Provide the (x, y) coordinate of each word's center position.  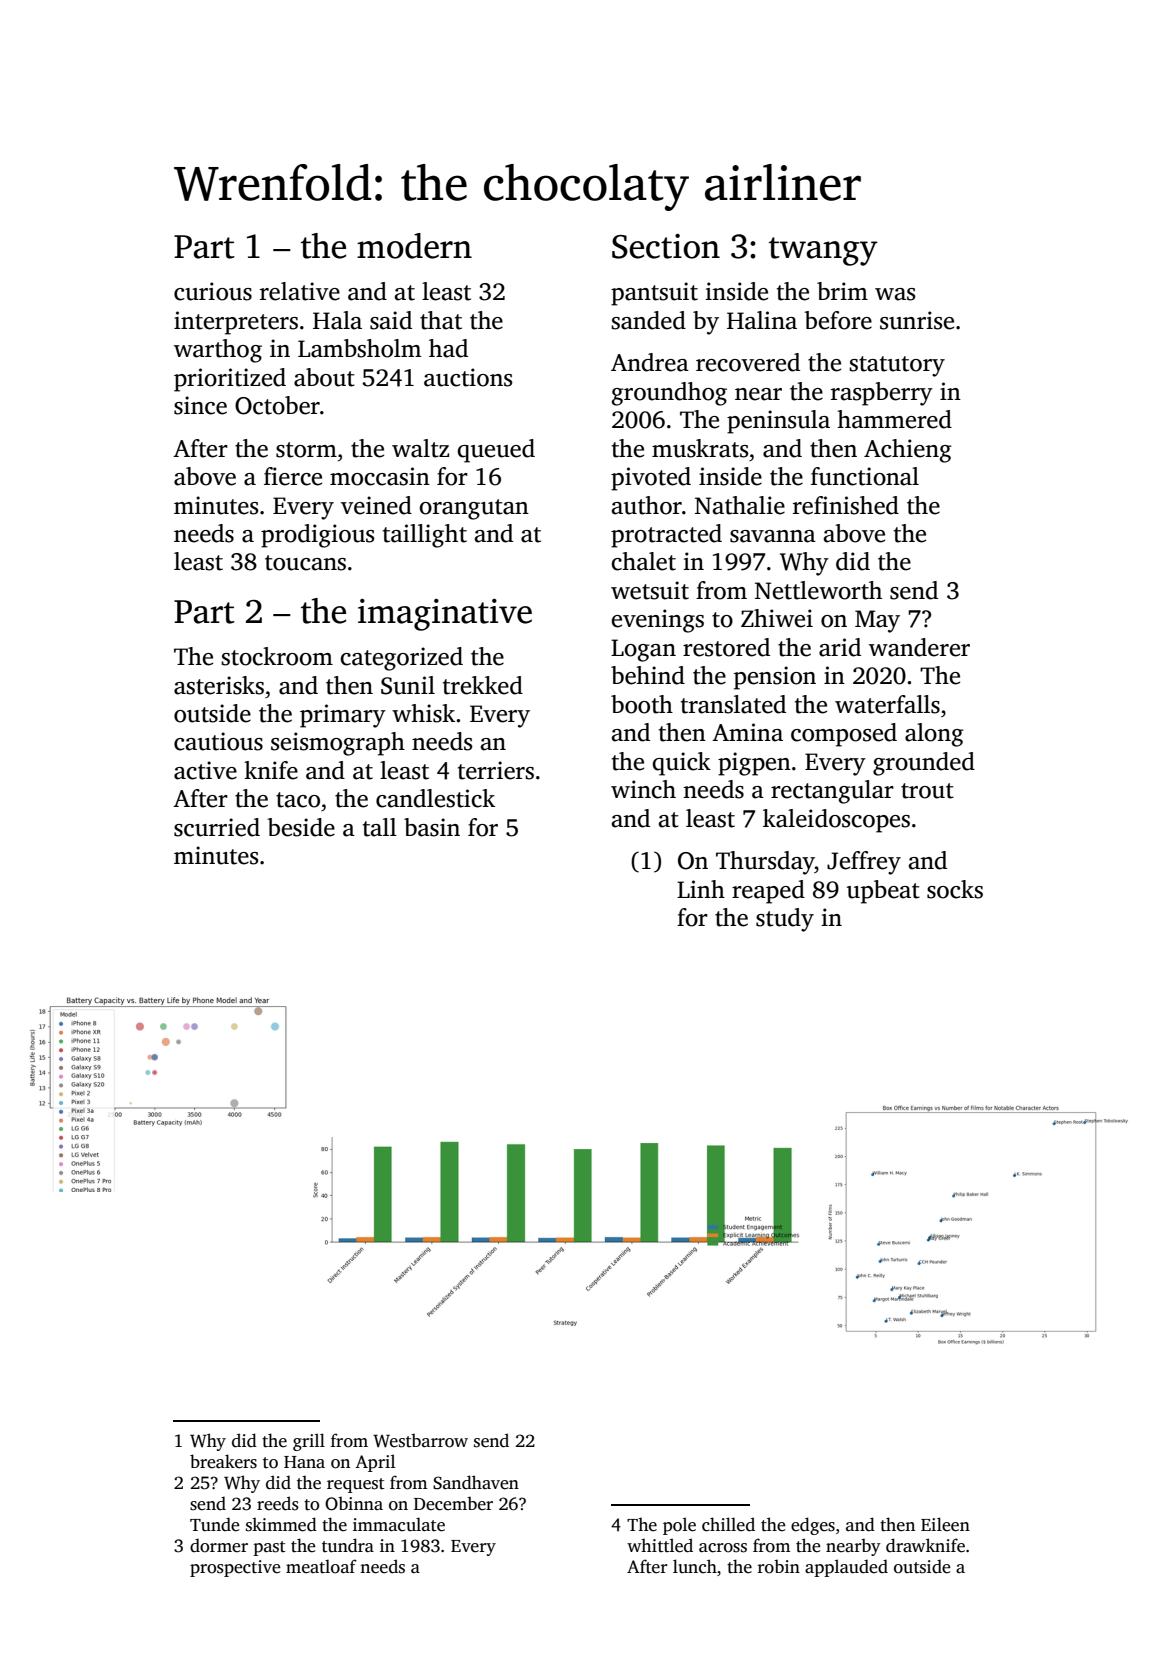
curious (213, 291)
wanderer (919, 647)
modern (414, 246)
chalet (643, 561)
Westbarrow (420, 1441)
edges (813, 1526)
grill (309, 1442)
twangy (823, 251)
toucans (305, 563)
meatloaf (321, 1566)
